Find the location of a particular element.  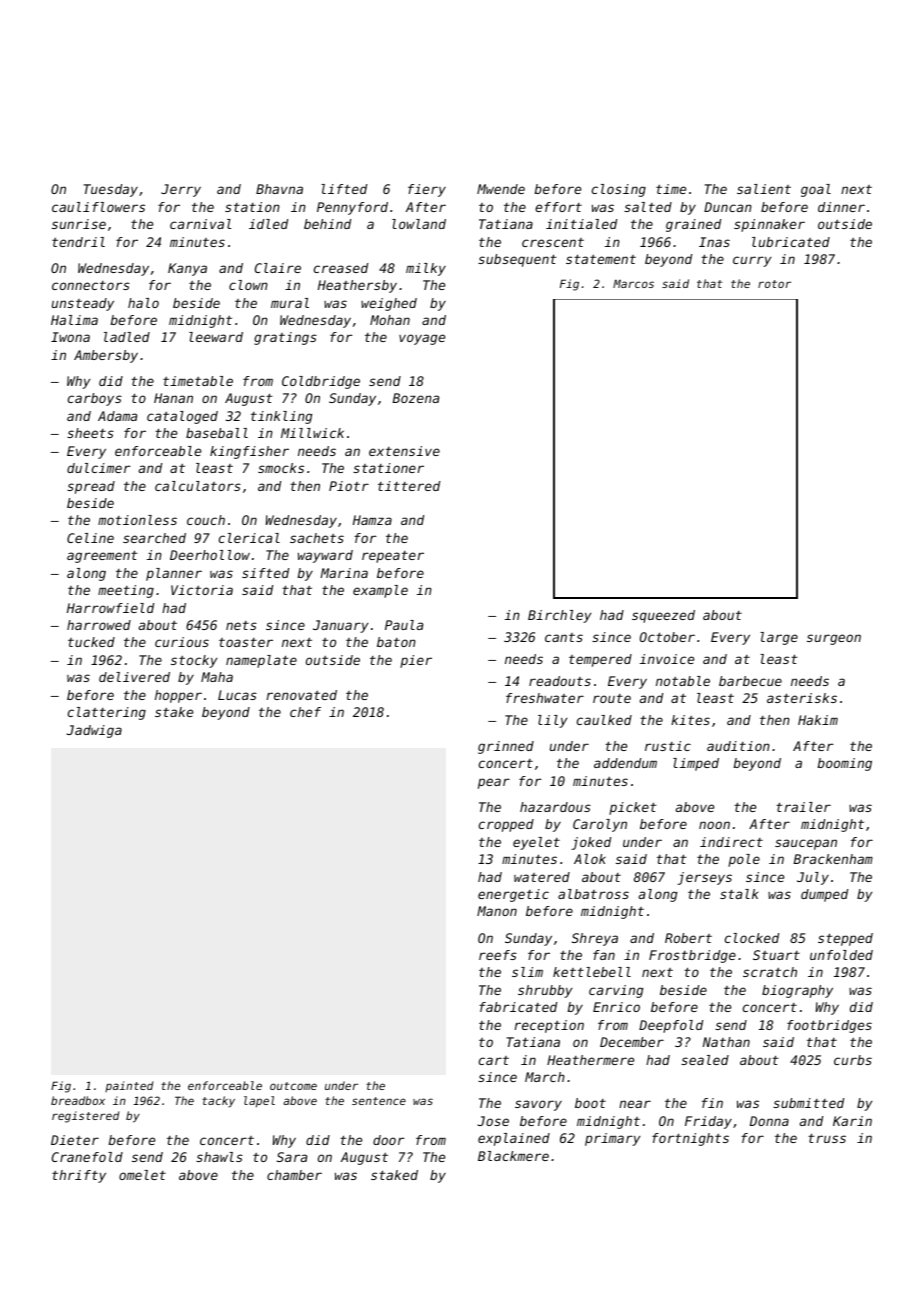

squeezed is located at coordinates (663, 616).
